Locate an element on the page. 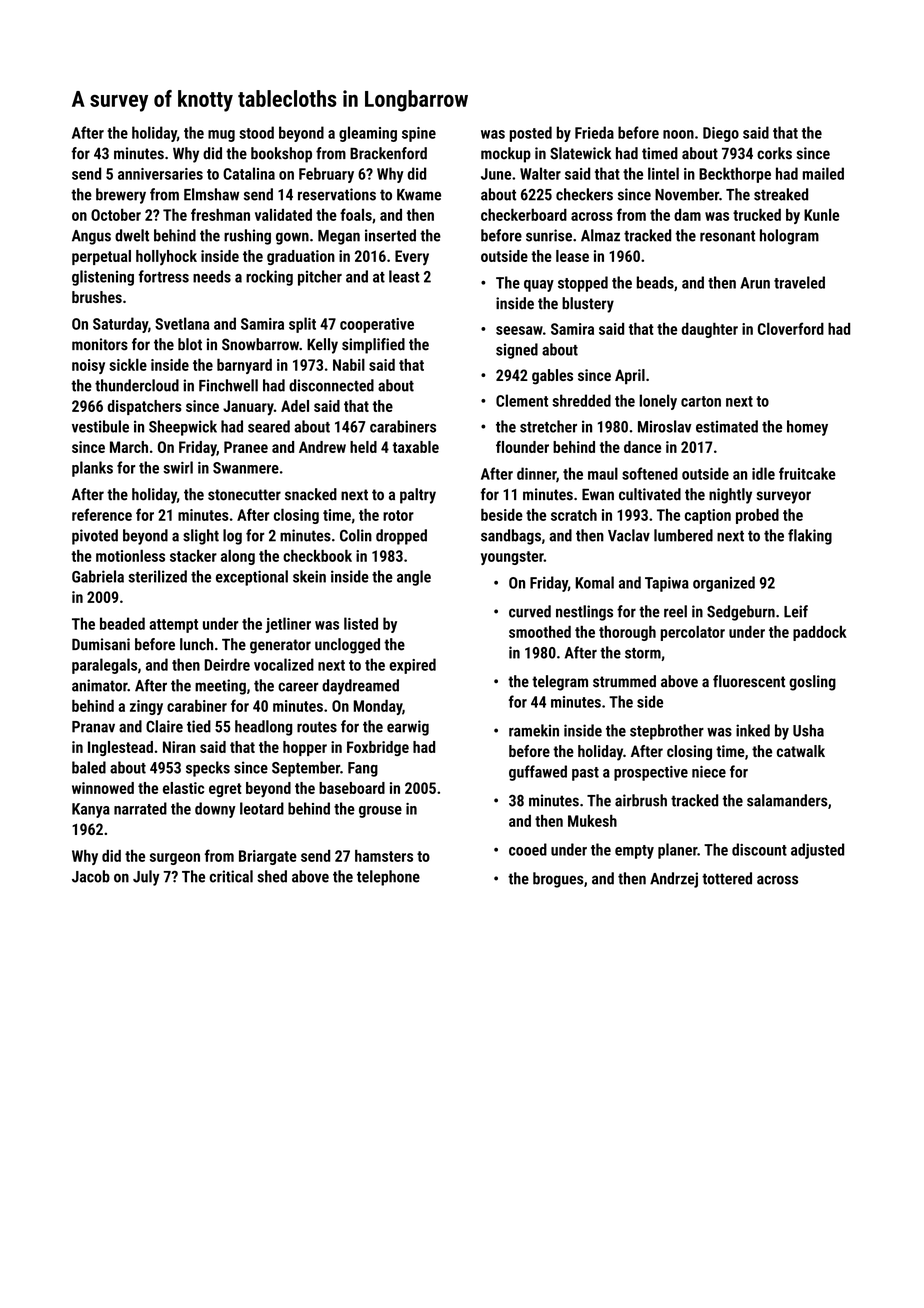 This document has height=1308, width=924. probed is located at coordinates (757, 516).
